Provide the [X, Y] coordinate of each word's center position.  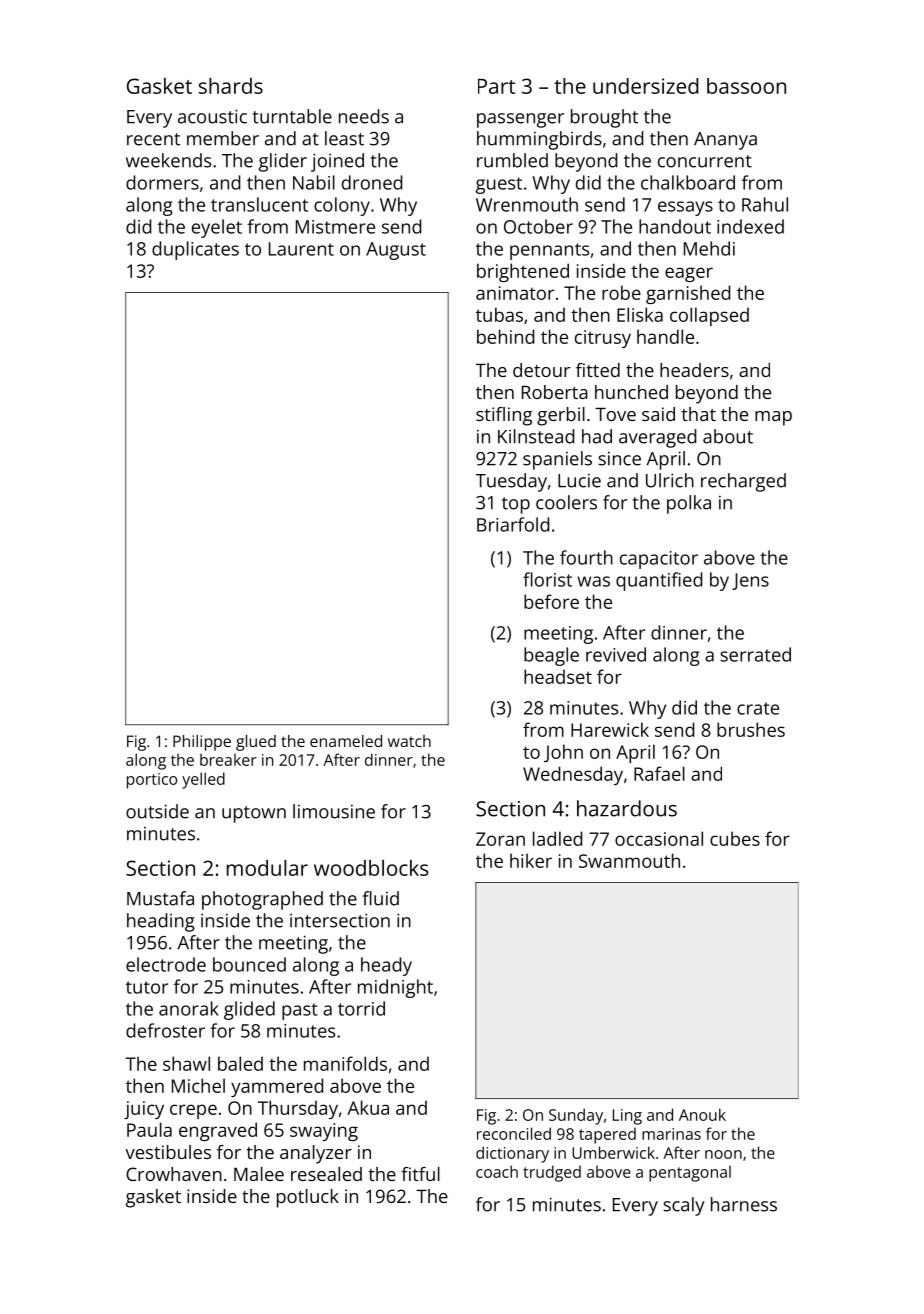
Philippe [202, 743]
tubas [499, 314]
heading [161, 922]
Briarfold [513, 524]
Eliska [640, 314]
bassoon [746, 86]
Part [496, 86]
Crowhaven [174, 1174]
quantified [659, 581]
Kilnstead [536, 436]
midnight [395, 988]
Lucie [579, 481]
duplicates [195, 250]
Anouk [702, 1114]
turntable [292, 116]
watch [409, 741]
